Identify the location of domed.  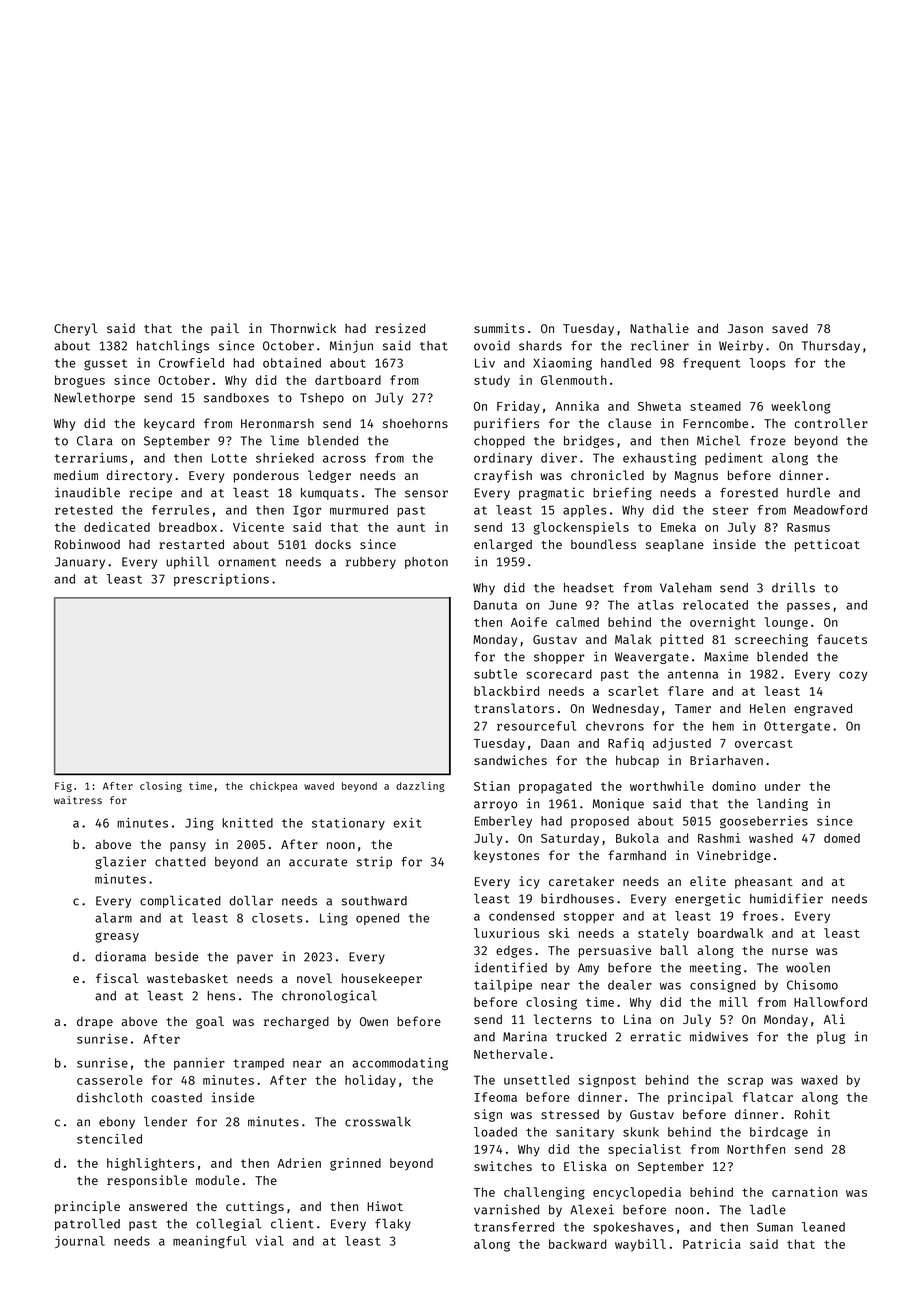
(842, 838).
